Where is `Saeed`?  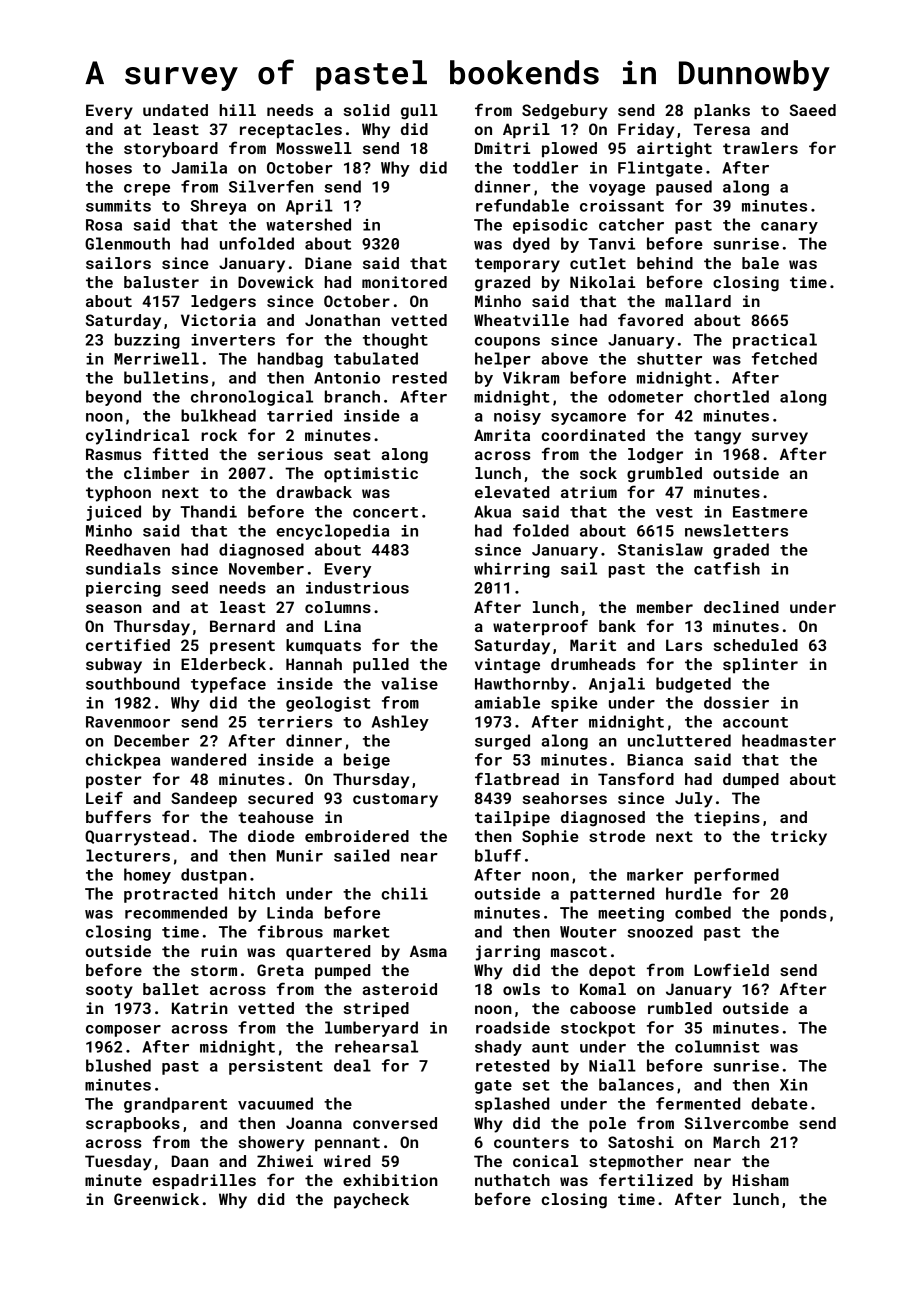 Saeed is located at coordinates (813, 110).
